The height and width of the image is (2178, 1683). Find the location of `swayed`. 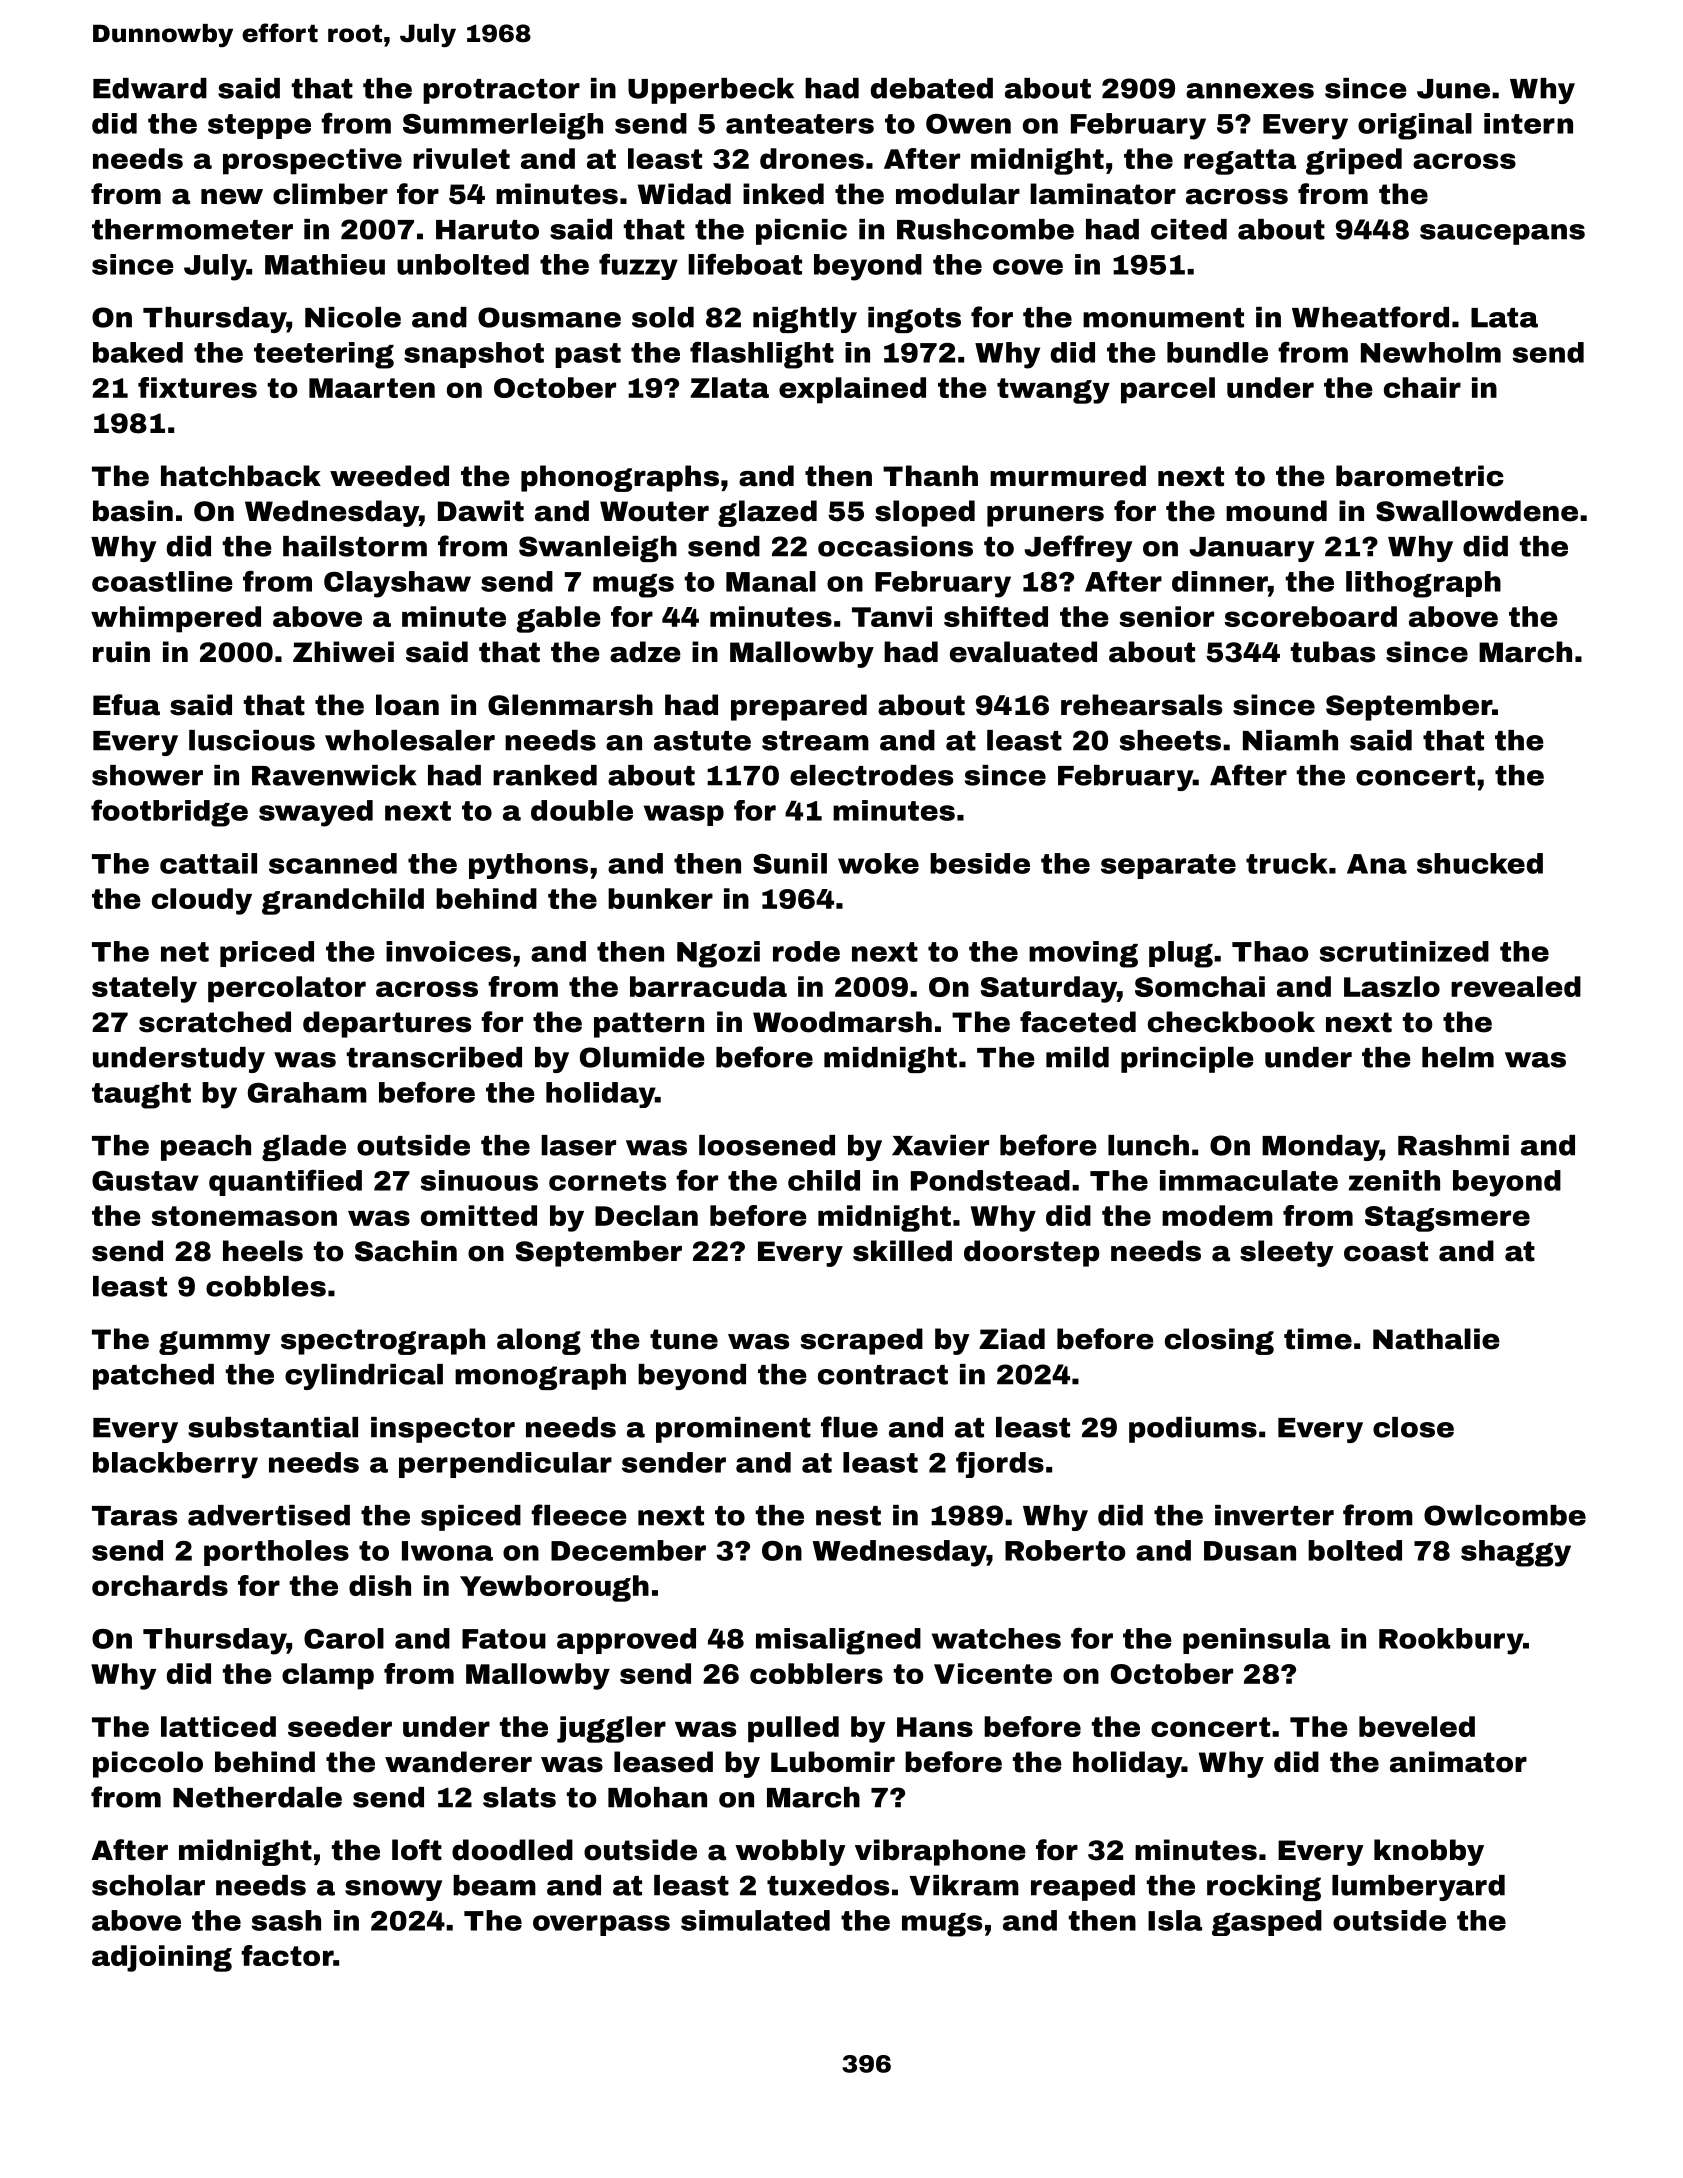

swayed is located at coordinates (316, 813).
